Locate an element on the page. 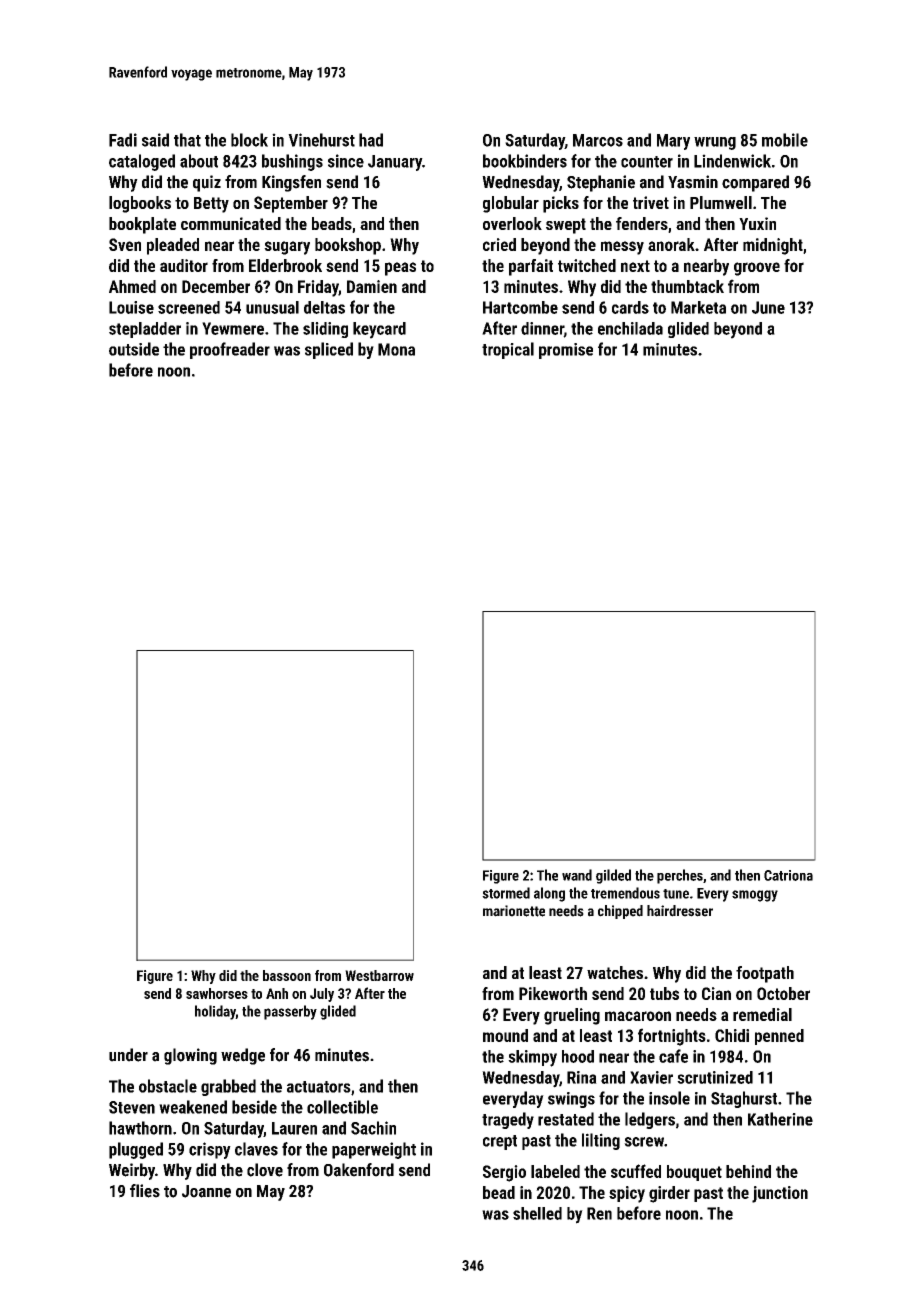 This page has height=1314, width=924. sawhorses is located at coordinates (217, 993).
